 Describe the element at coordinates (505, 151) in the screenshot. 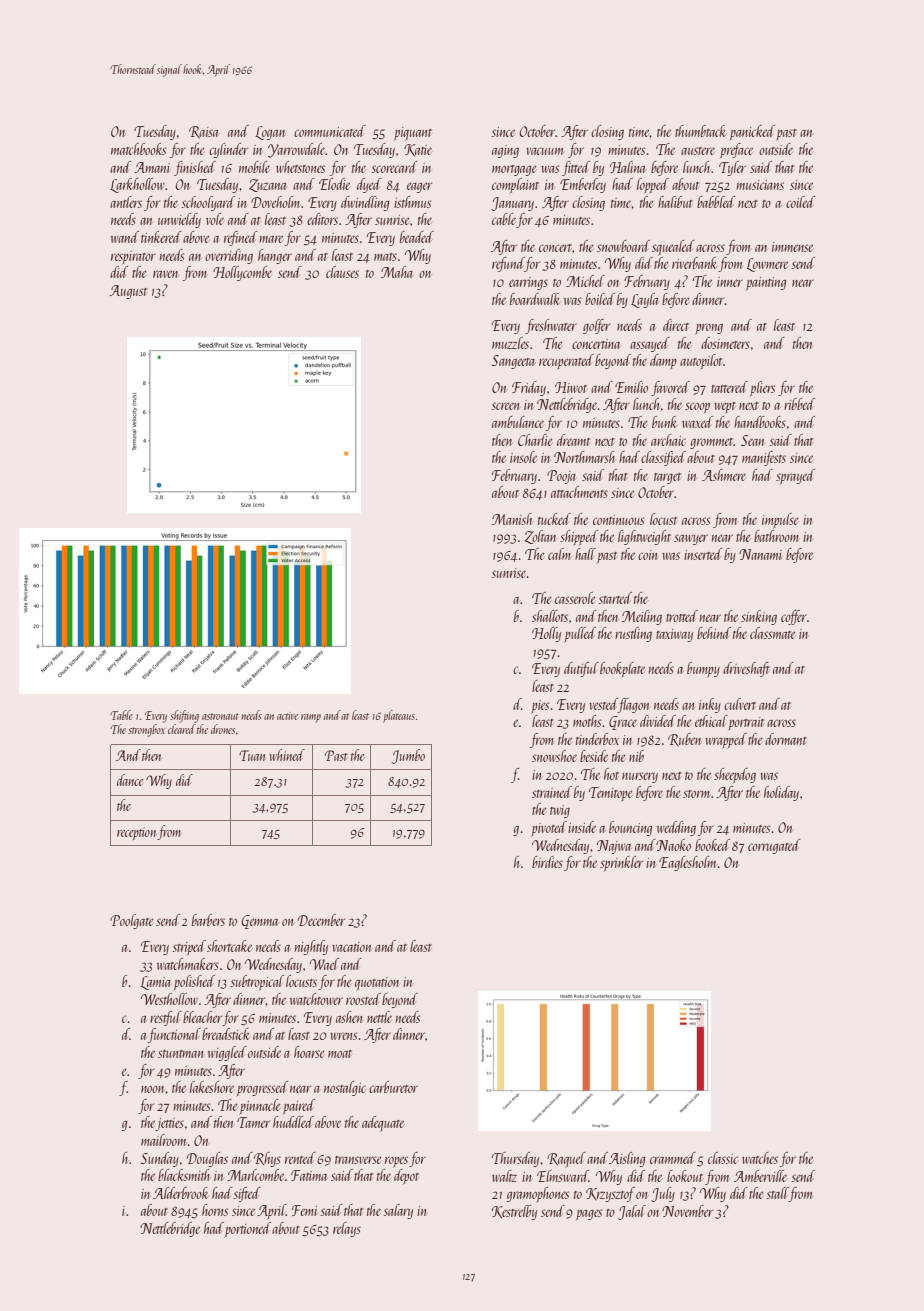

I see `aging` at that location.
